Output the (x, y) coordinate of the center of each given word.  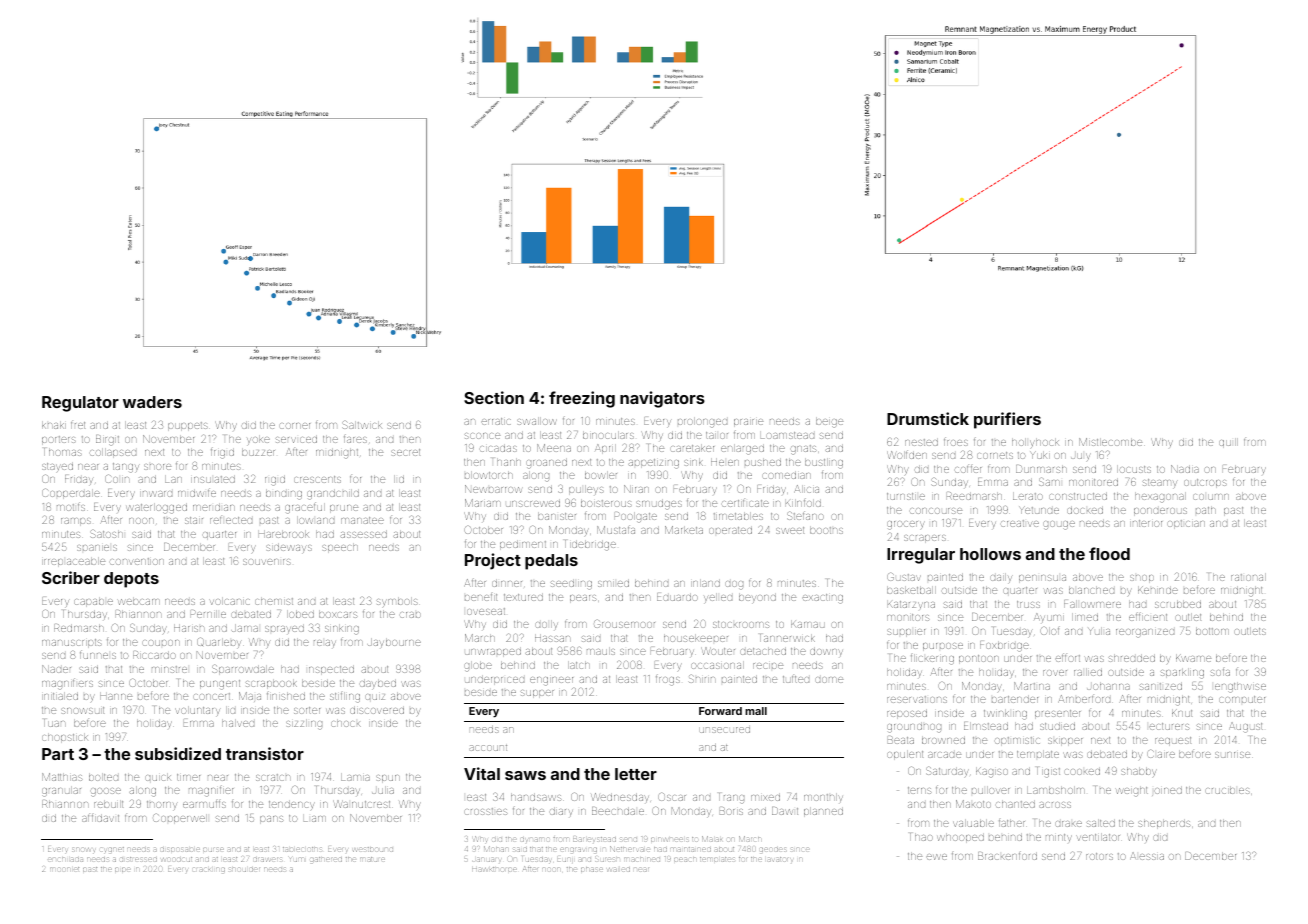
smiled (613, 583)
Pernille (208, 614)
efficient (1148, 616)
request (1173, 741)
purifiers (1007, 420)
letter (636, 774)
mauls (601, 651)
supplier (906, 633)
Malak (712, 839)
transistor (265, 753)
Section (494, 397)
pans (272, 820)
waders (152, 402)
